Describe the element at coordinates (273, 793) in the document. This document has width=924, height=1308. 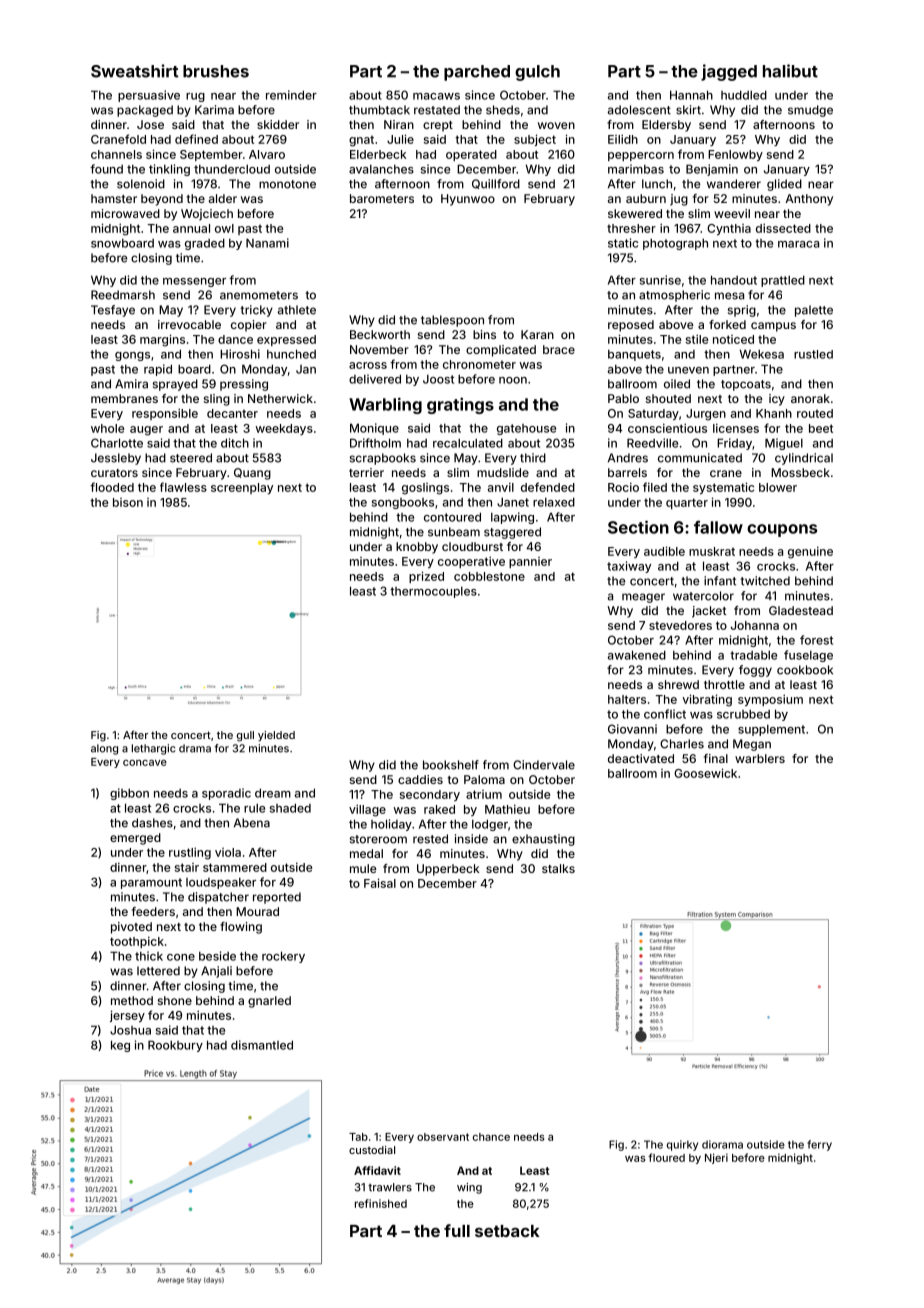
I see `dream` at that location.
